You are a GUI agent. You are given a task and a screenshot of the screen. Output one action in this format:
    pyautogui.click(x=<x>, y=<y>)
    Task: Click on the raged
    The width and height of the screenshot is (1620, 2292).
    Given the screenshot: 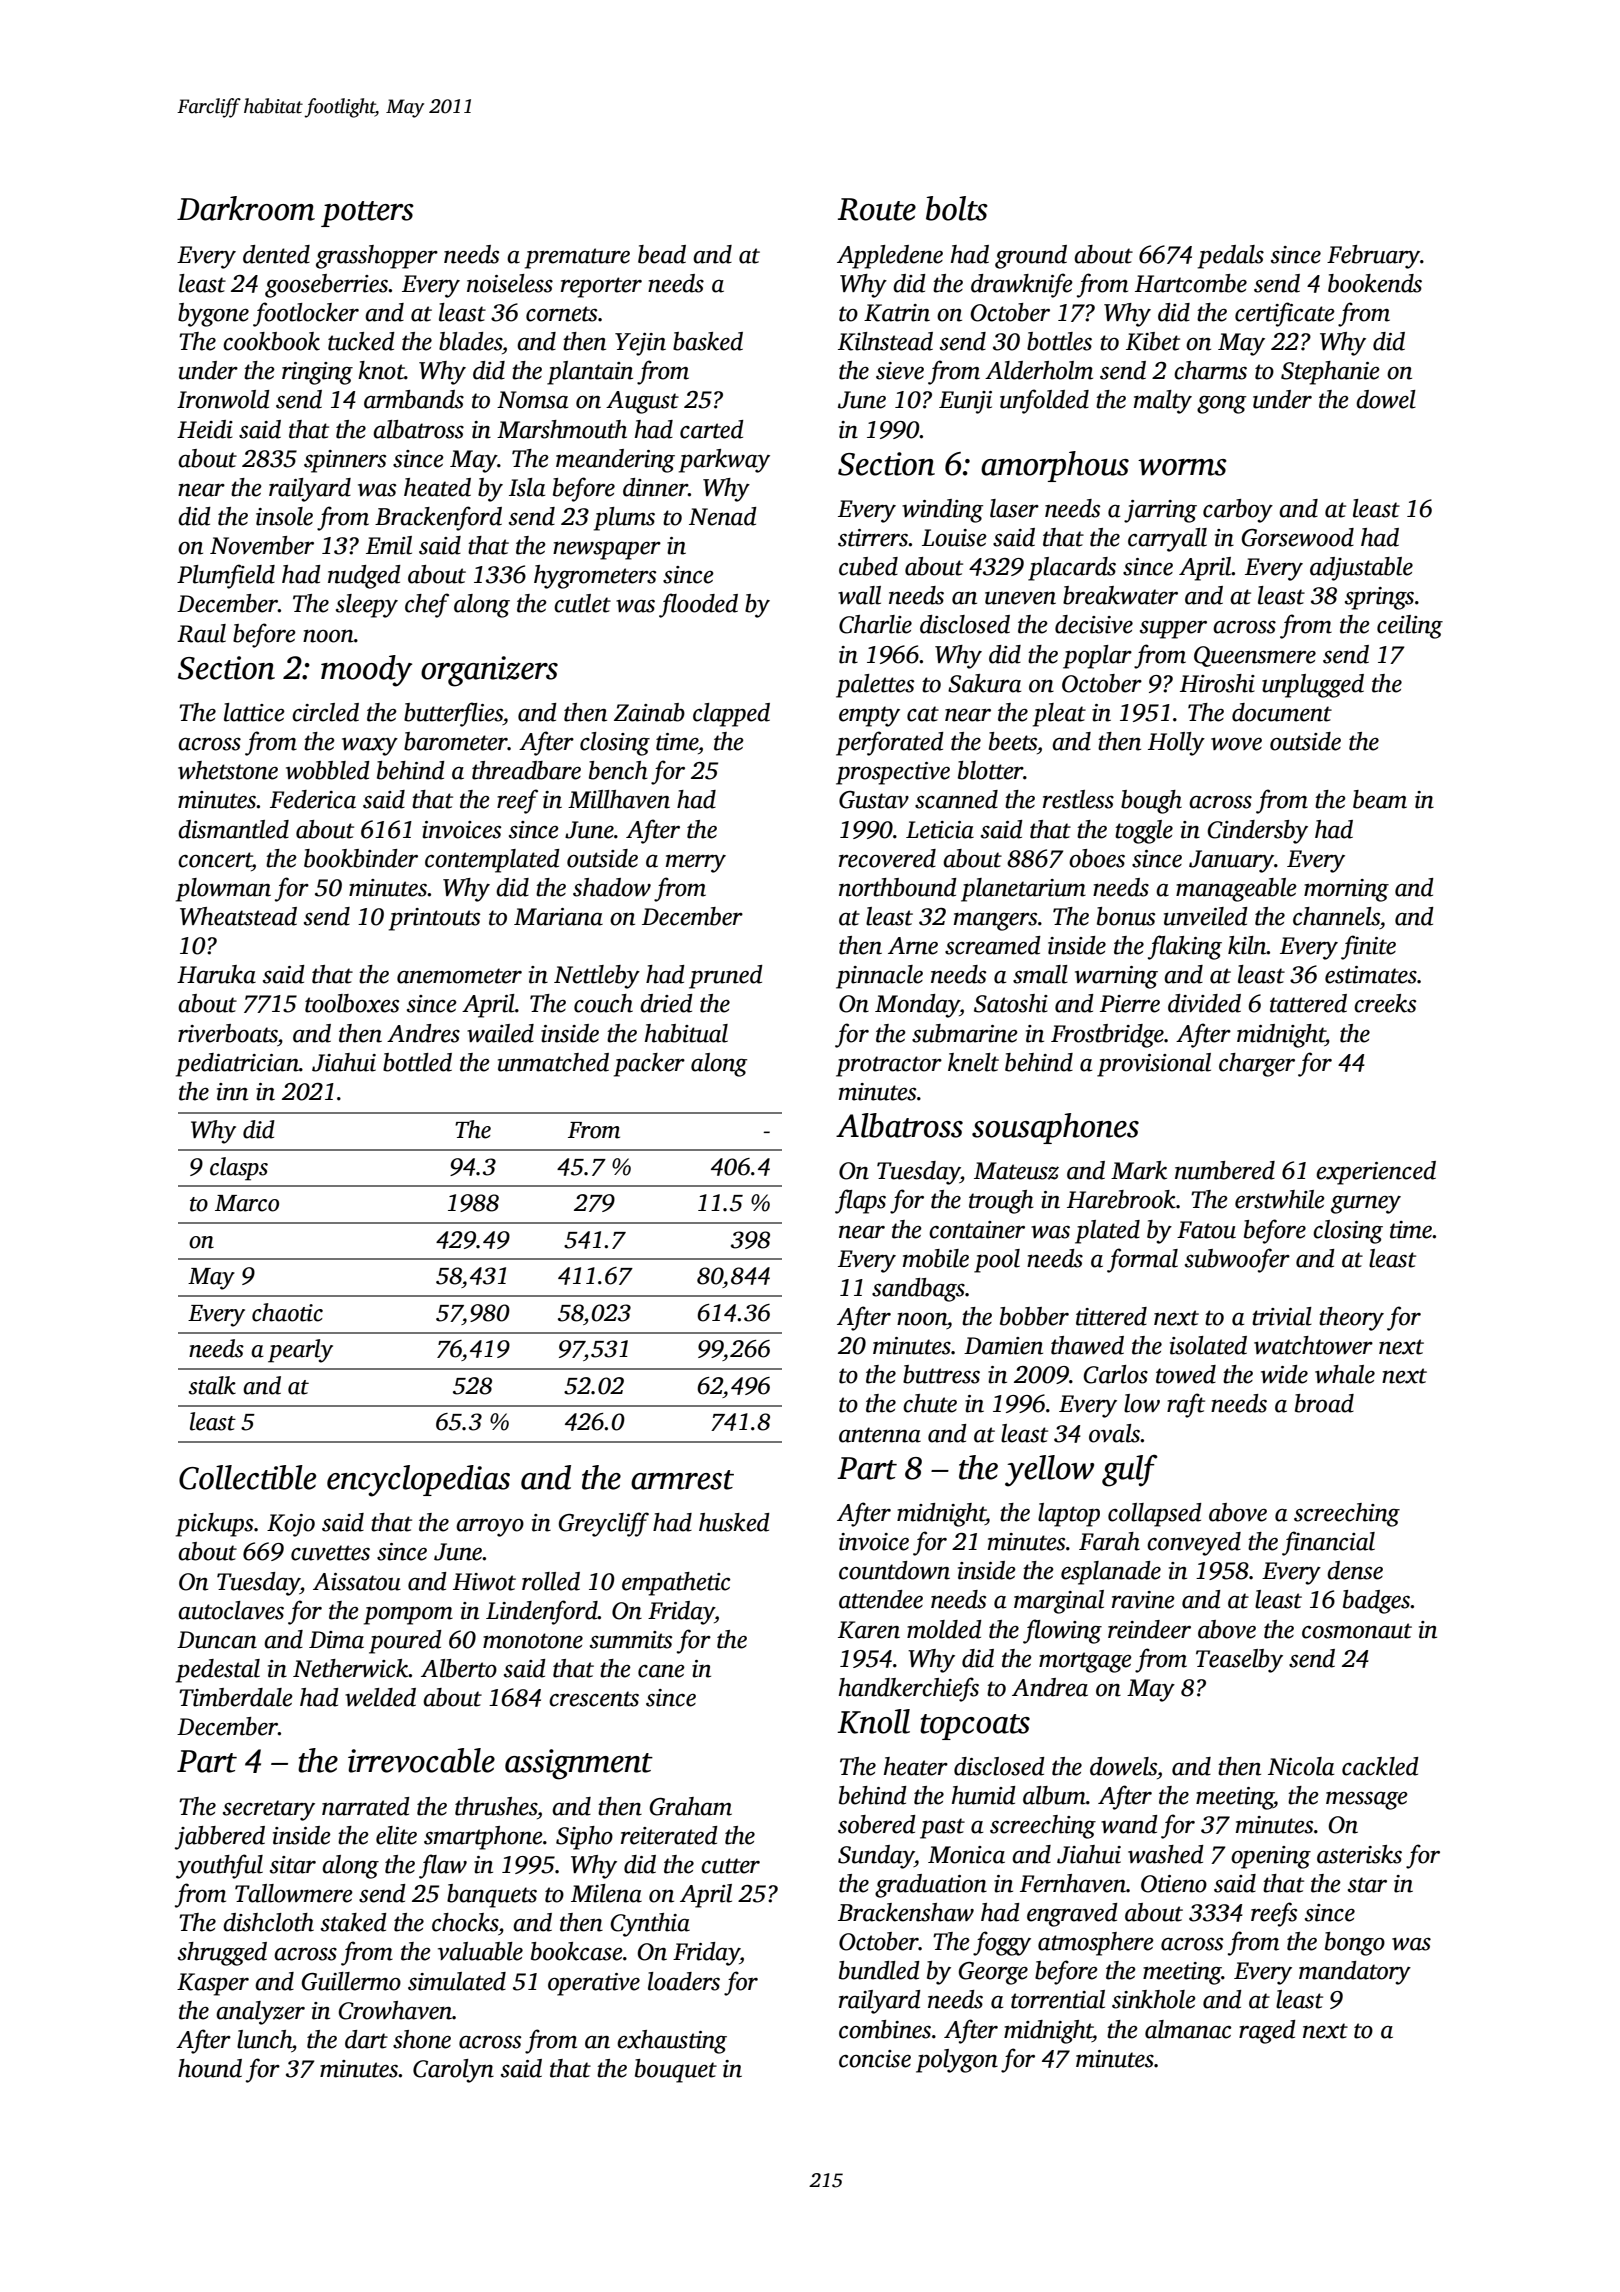 What is the action you would take?
    pyautogui.click(x=1267, y=2032)
